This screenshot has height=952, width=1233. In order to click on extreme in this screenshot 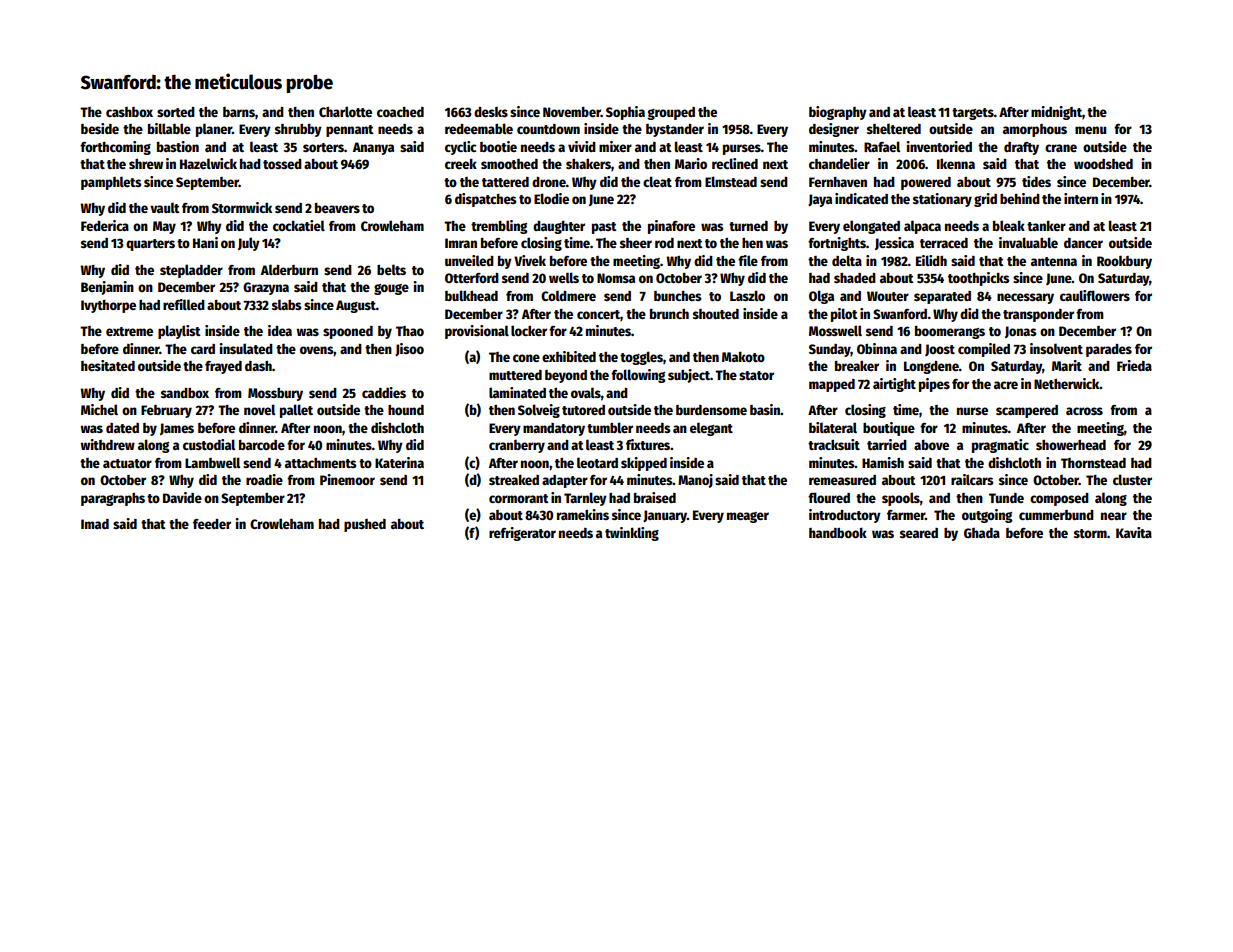, I will do `click(129, 331)`.
